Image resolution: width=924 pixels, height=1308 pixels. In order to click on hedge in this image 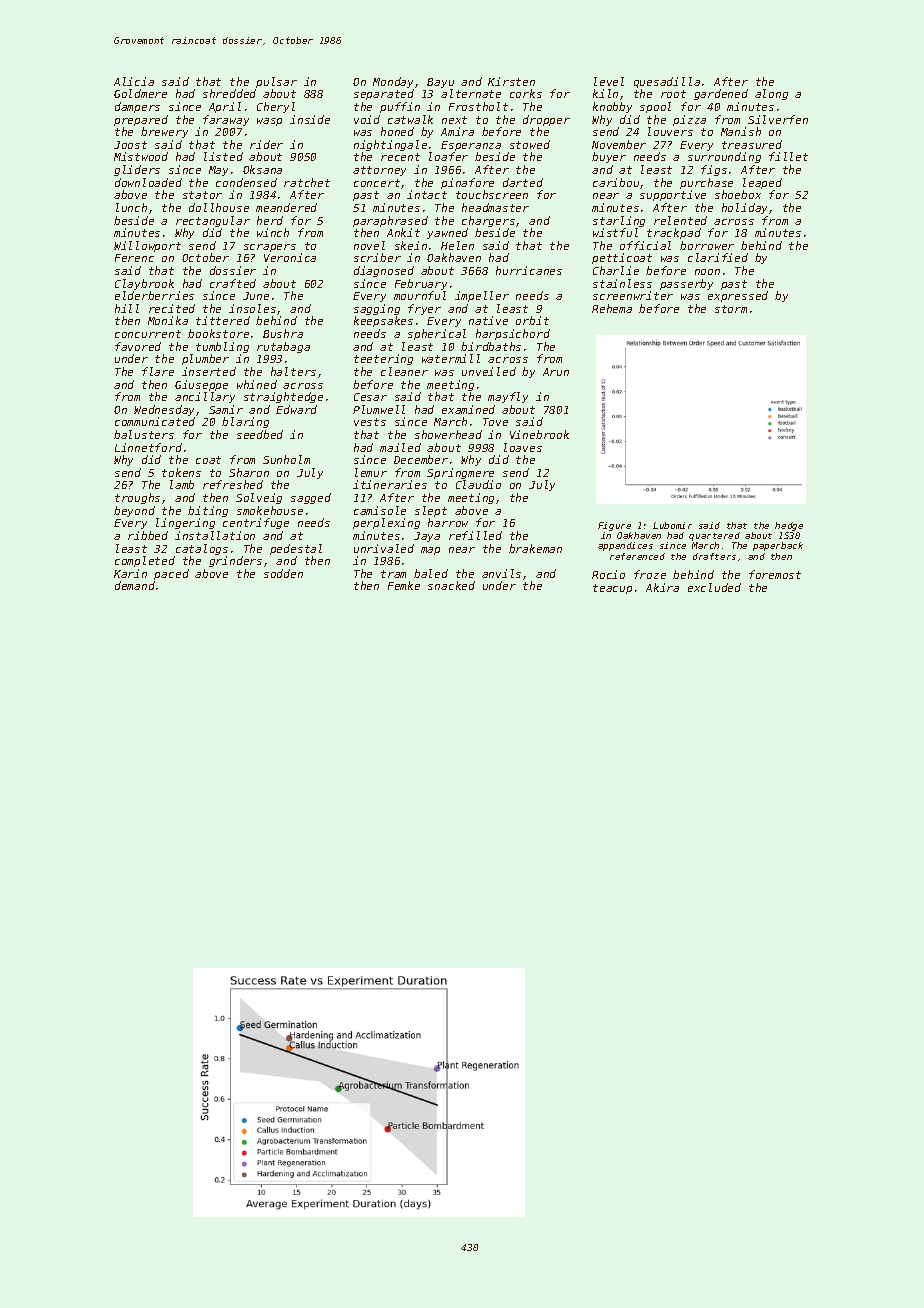, I will do `click(789, 526)`.
